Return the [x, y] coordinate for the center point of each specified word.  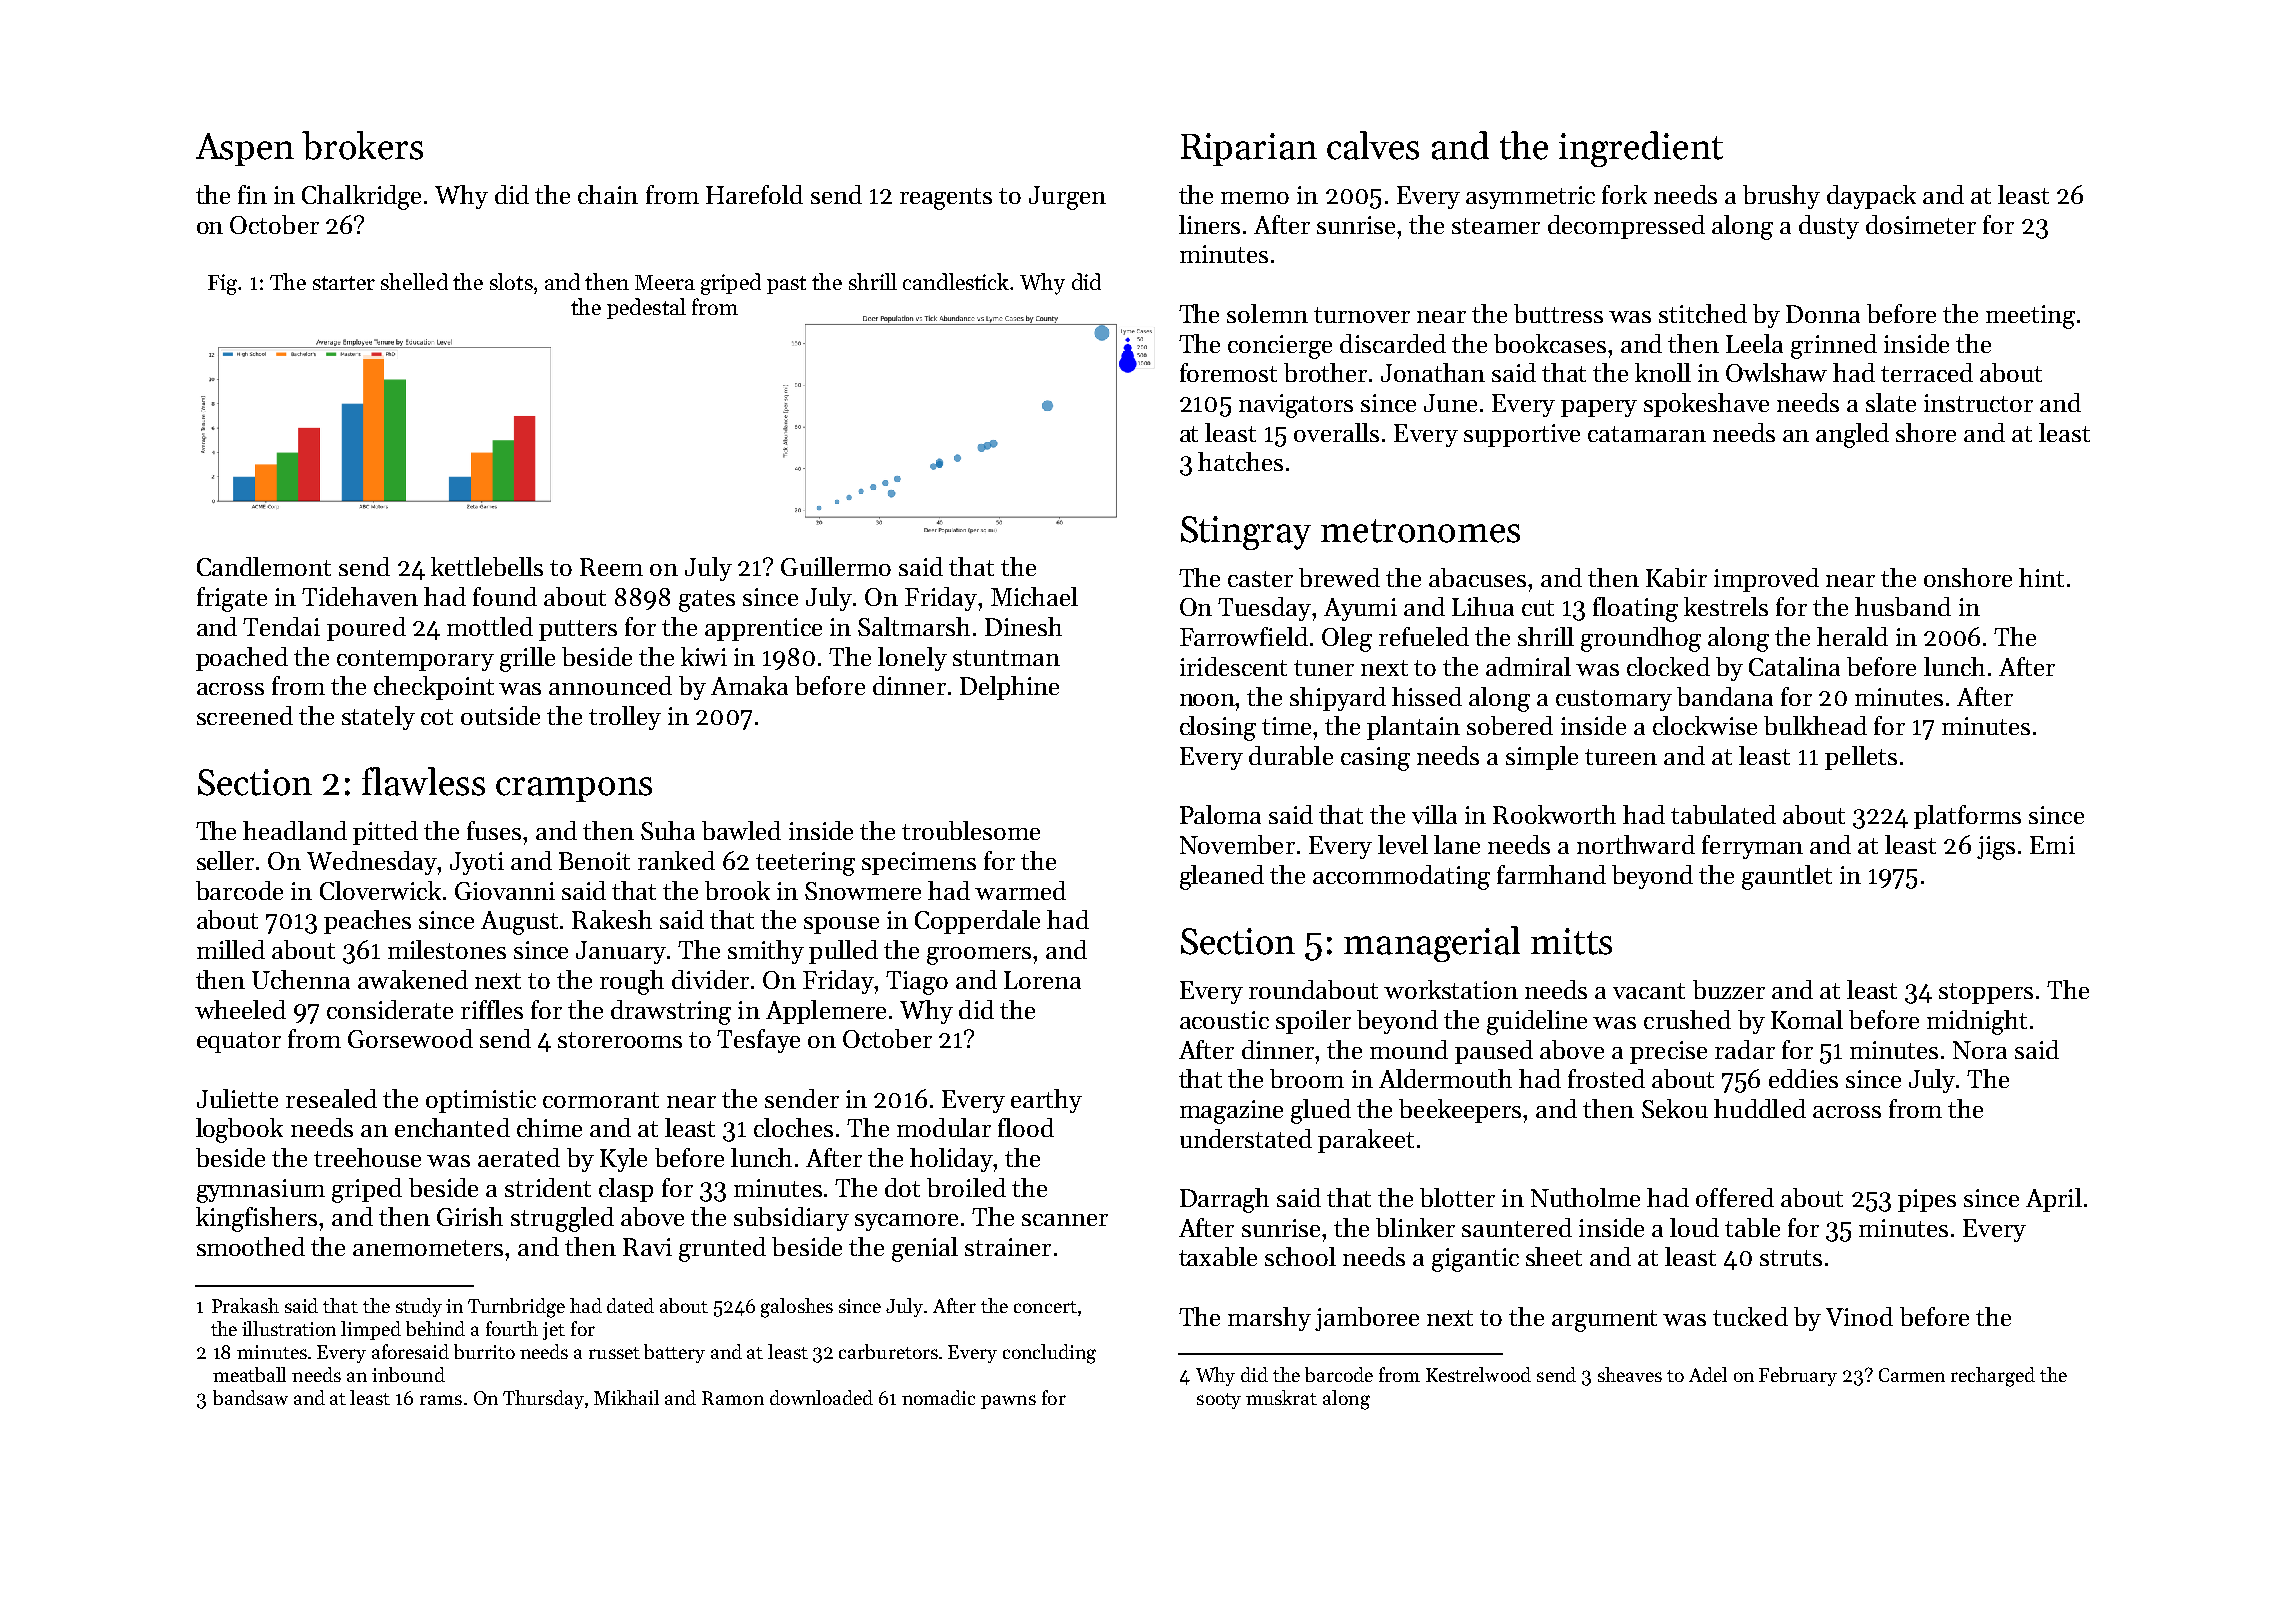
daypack [1871, 197]
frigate [232, 599]
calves [1373, 145]
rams [441, 1400]
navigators [1296, 406]
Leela [1754, 343]
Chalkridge [361, 197]
